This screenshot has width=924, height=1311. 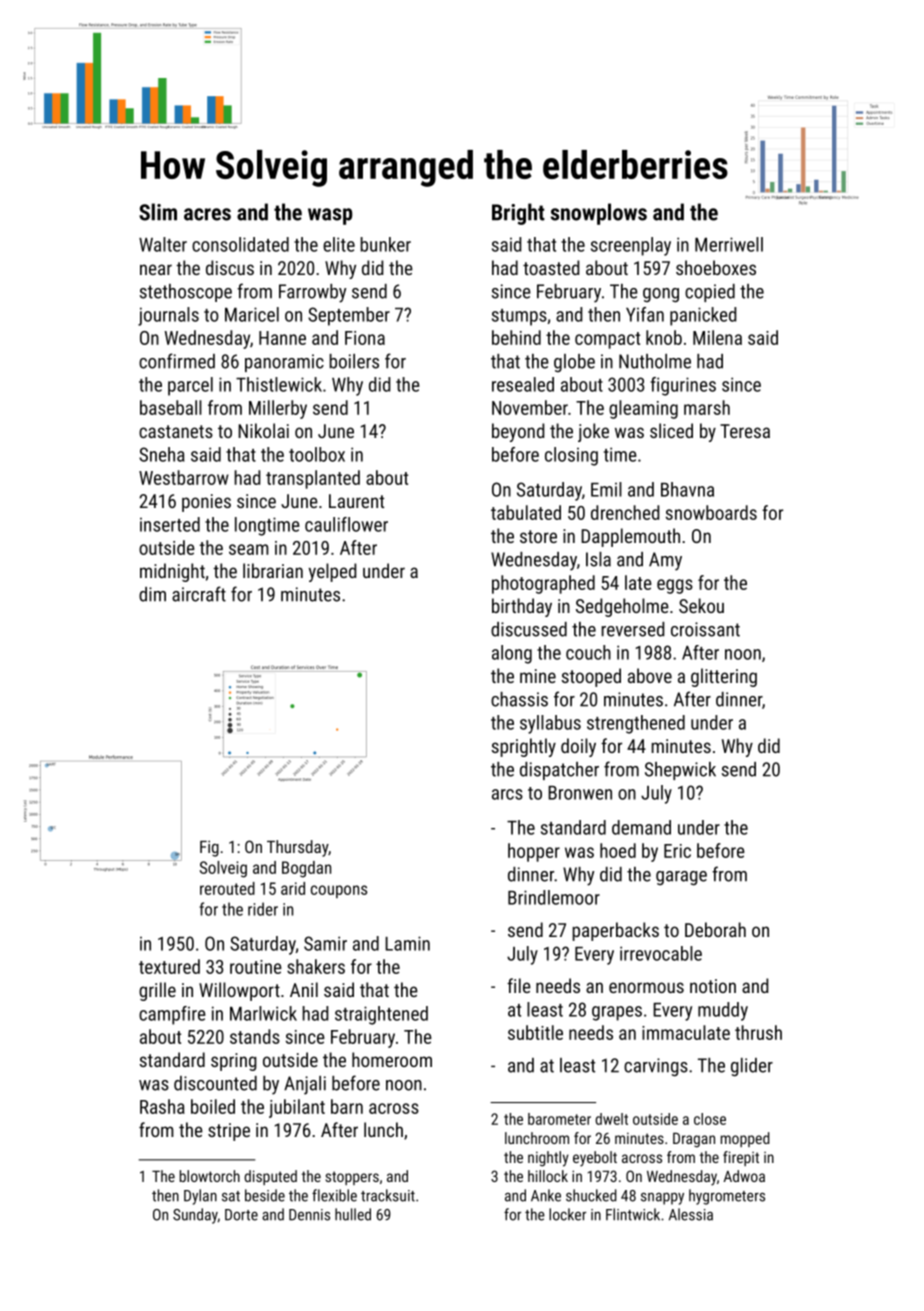 What do you see at coordinates (745, 431) in the screenshot?
I see `Teresa` at bounding box center [745, 431].
